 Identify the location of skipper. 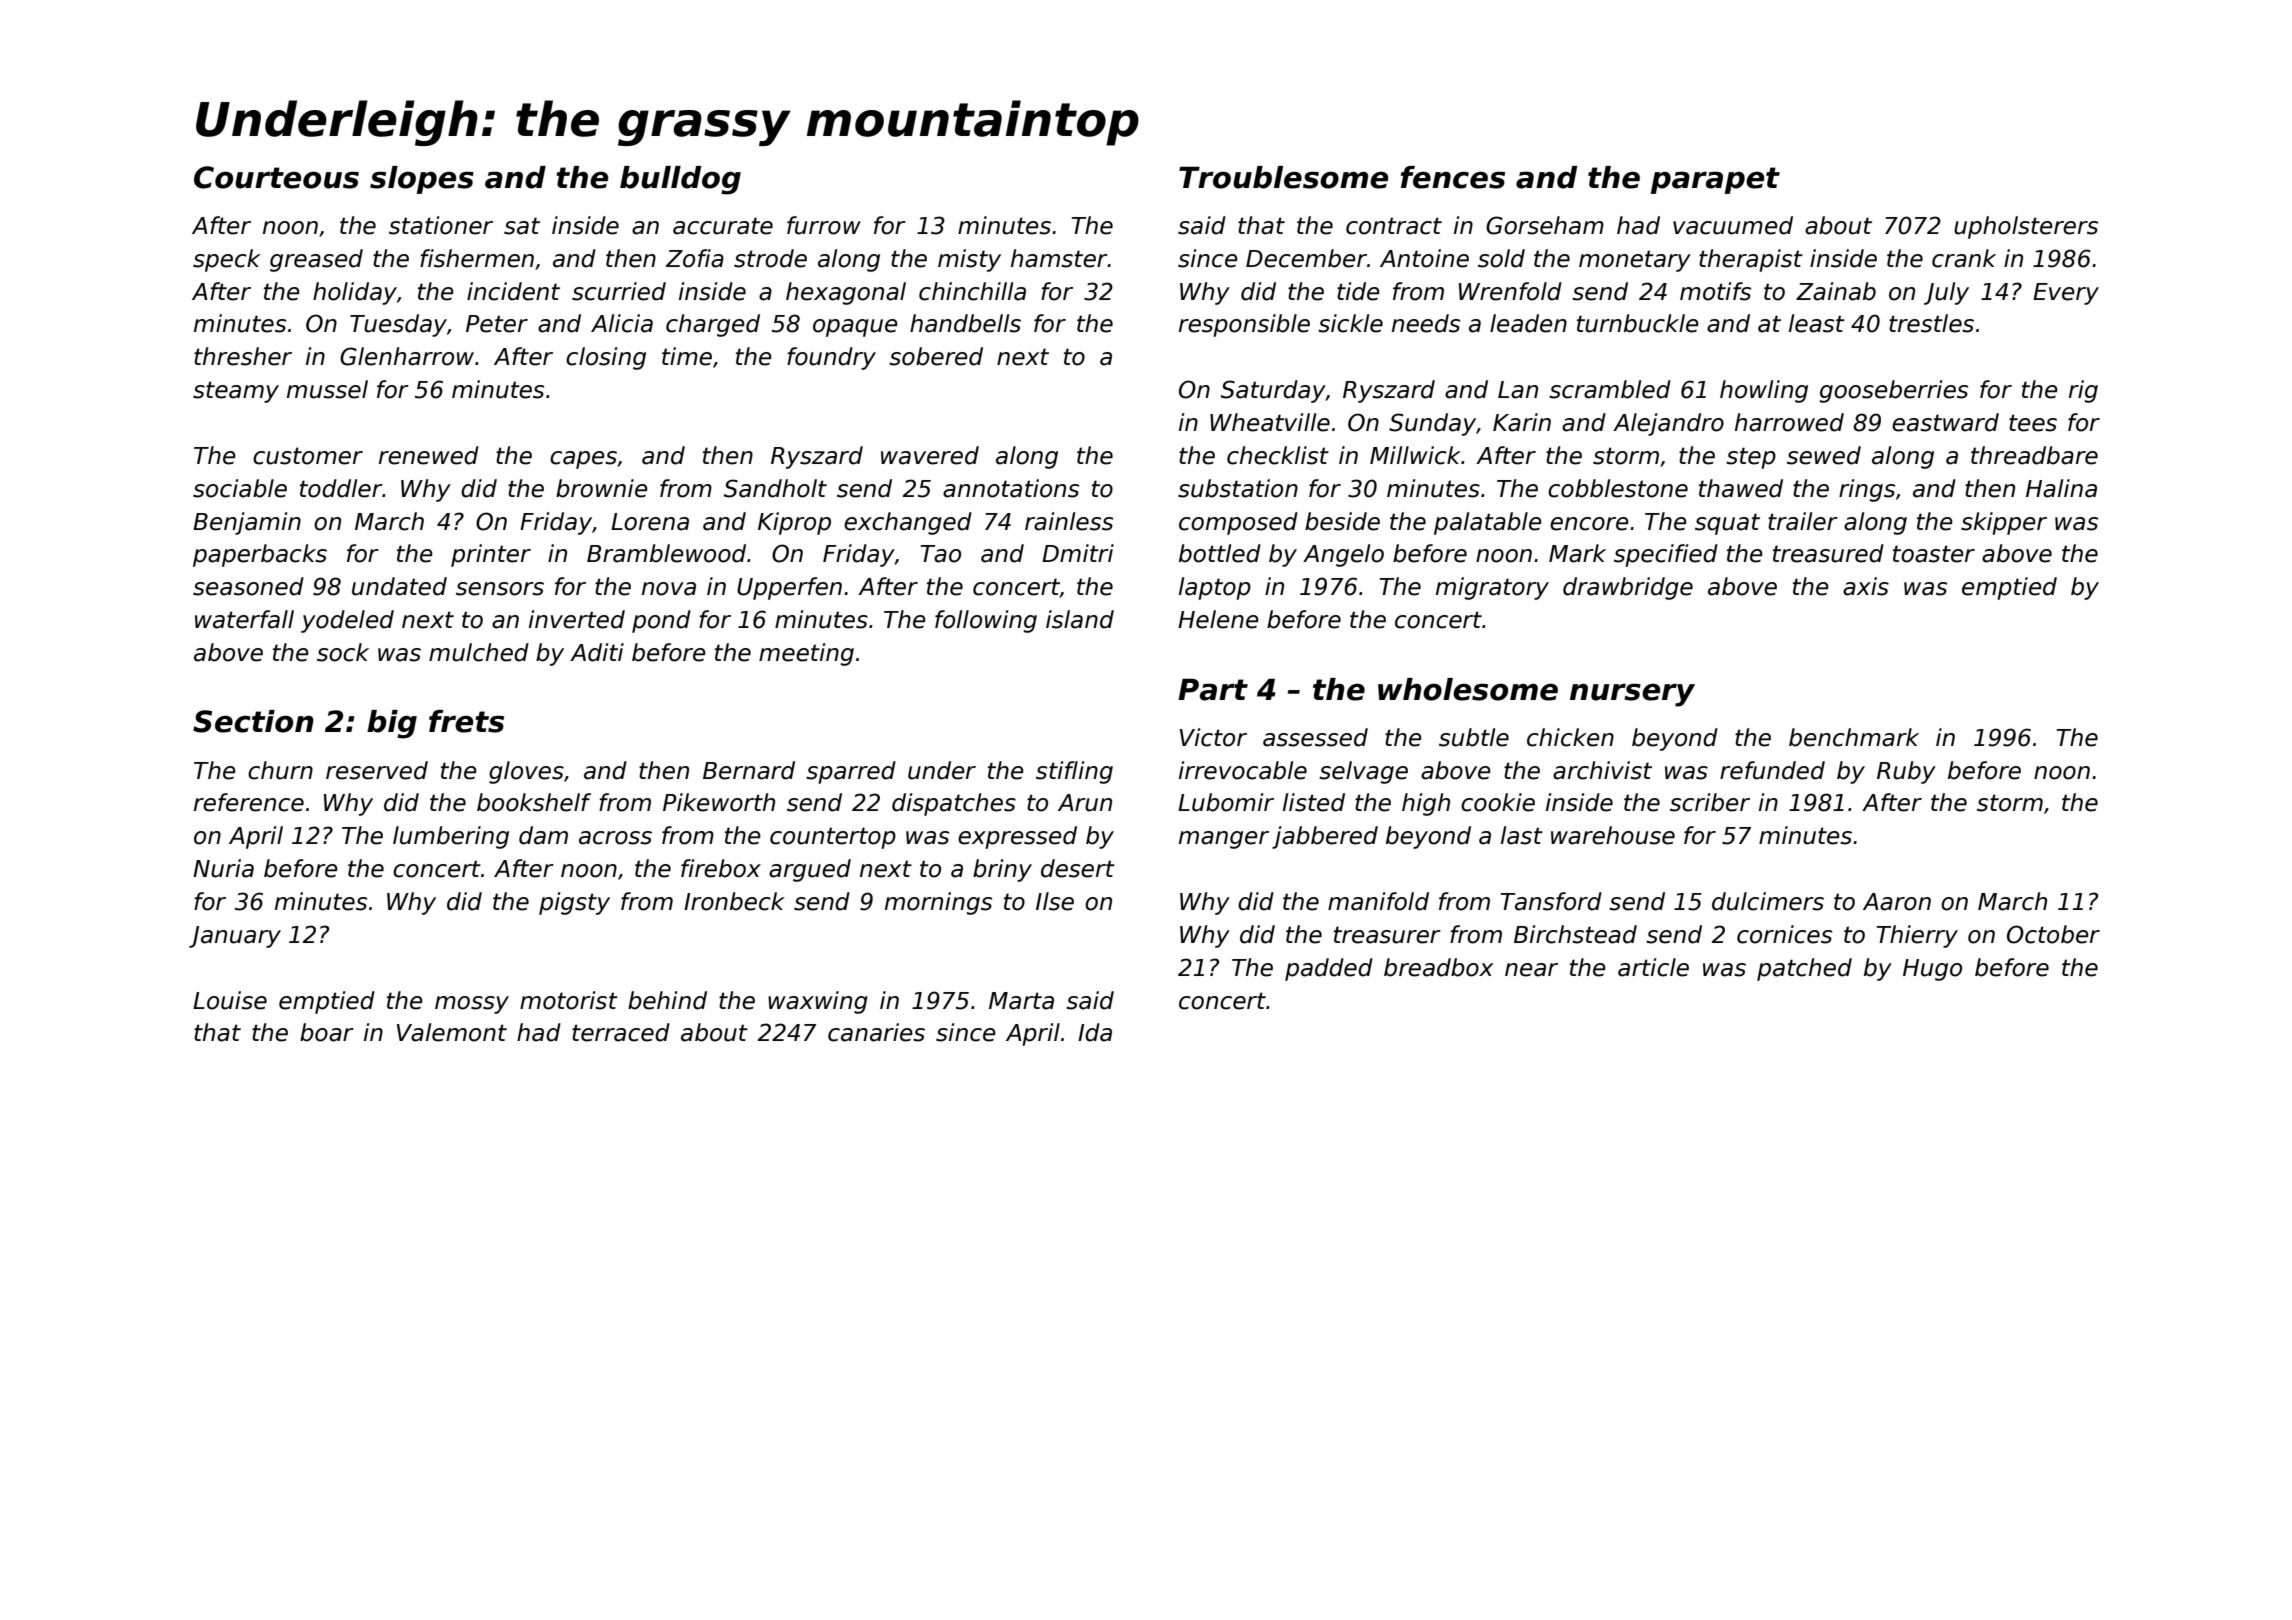
(2004, 523).
